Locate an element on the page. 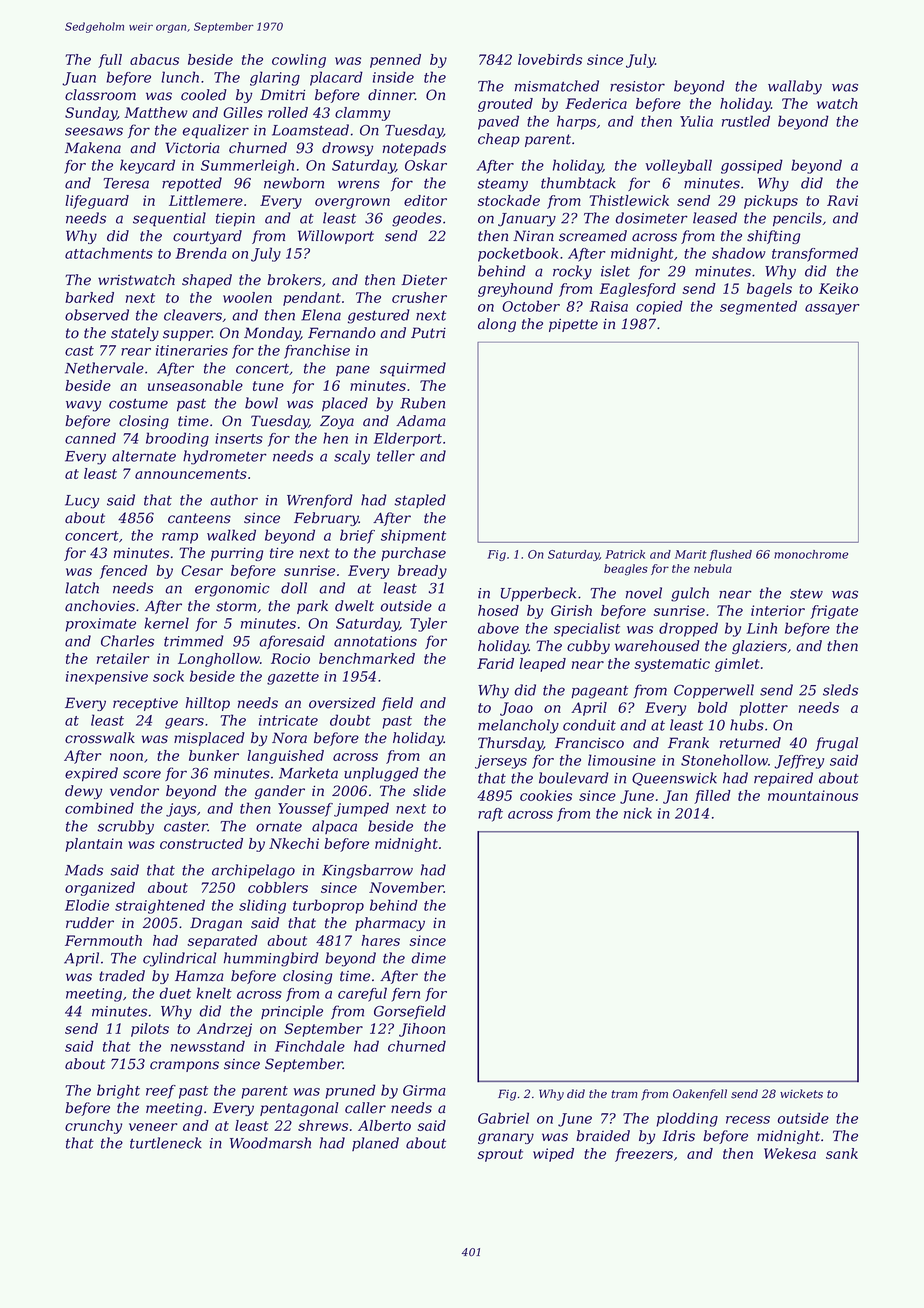 The height and width of the image is (1308, 924). bowl is located at coordinates (261, 403).
